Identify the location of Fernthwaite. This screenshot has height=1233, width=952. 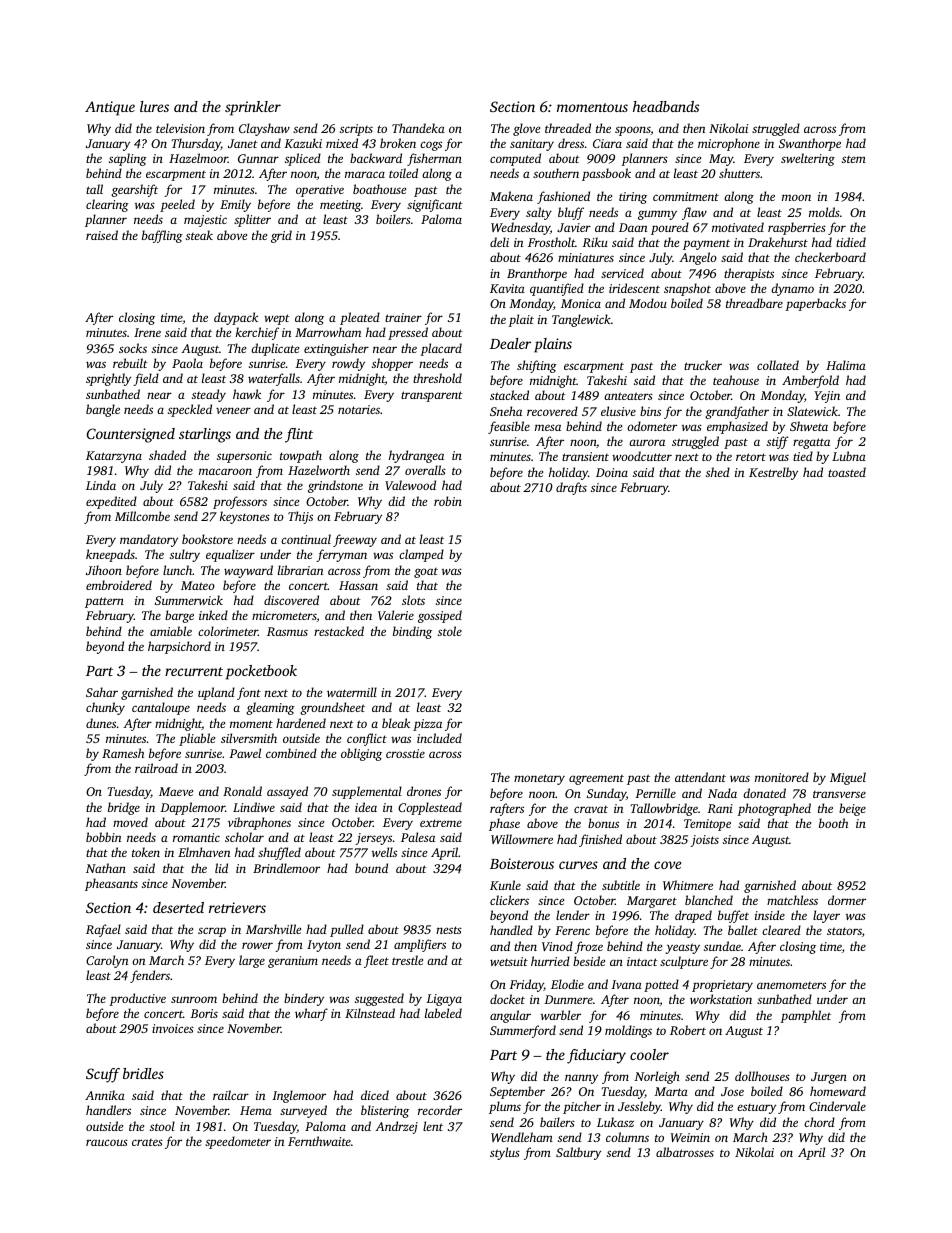
(319, 1141).
